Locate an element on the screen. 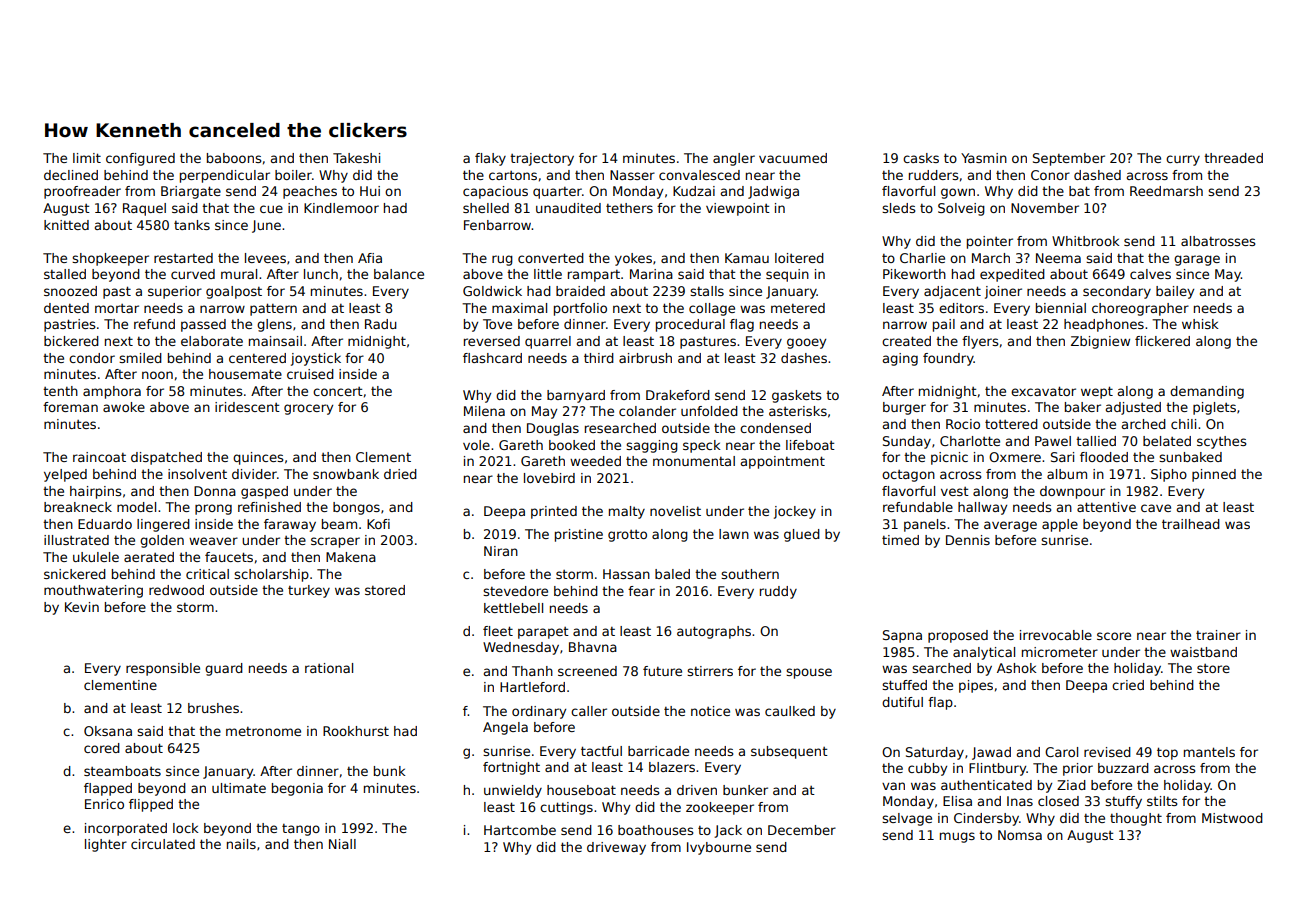  Neema is located at coordinates (1058, 258).
